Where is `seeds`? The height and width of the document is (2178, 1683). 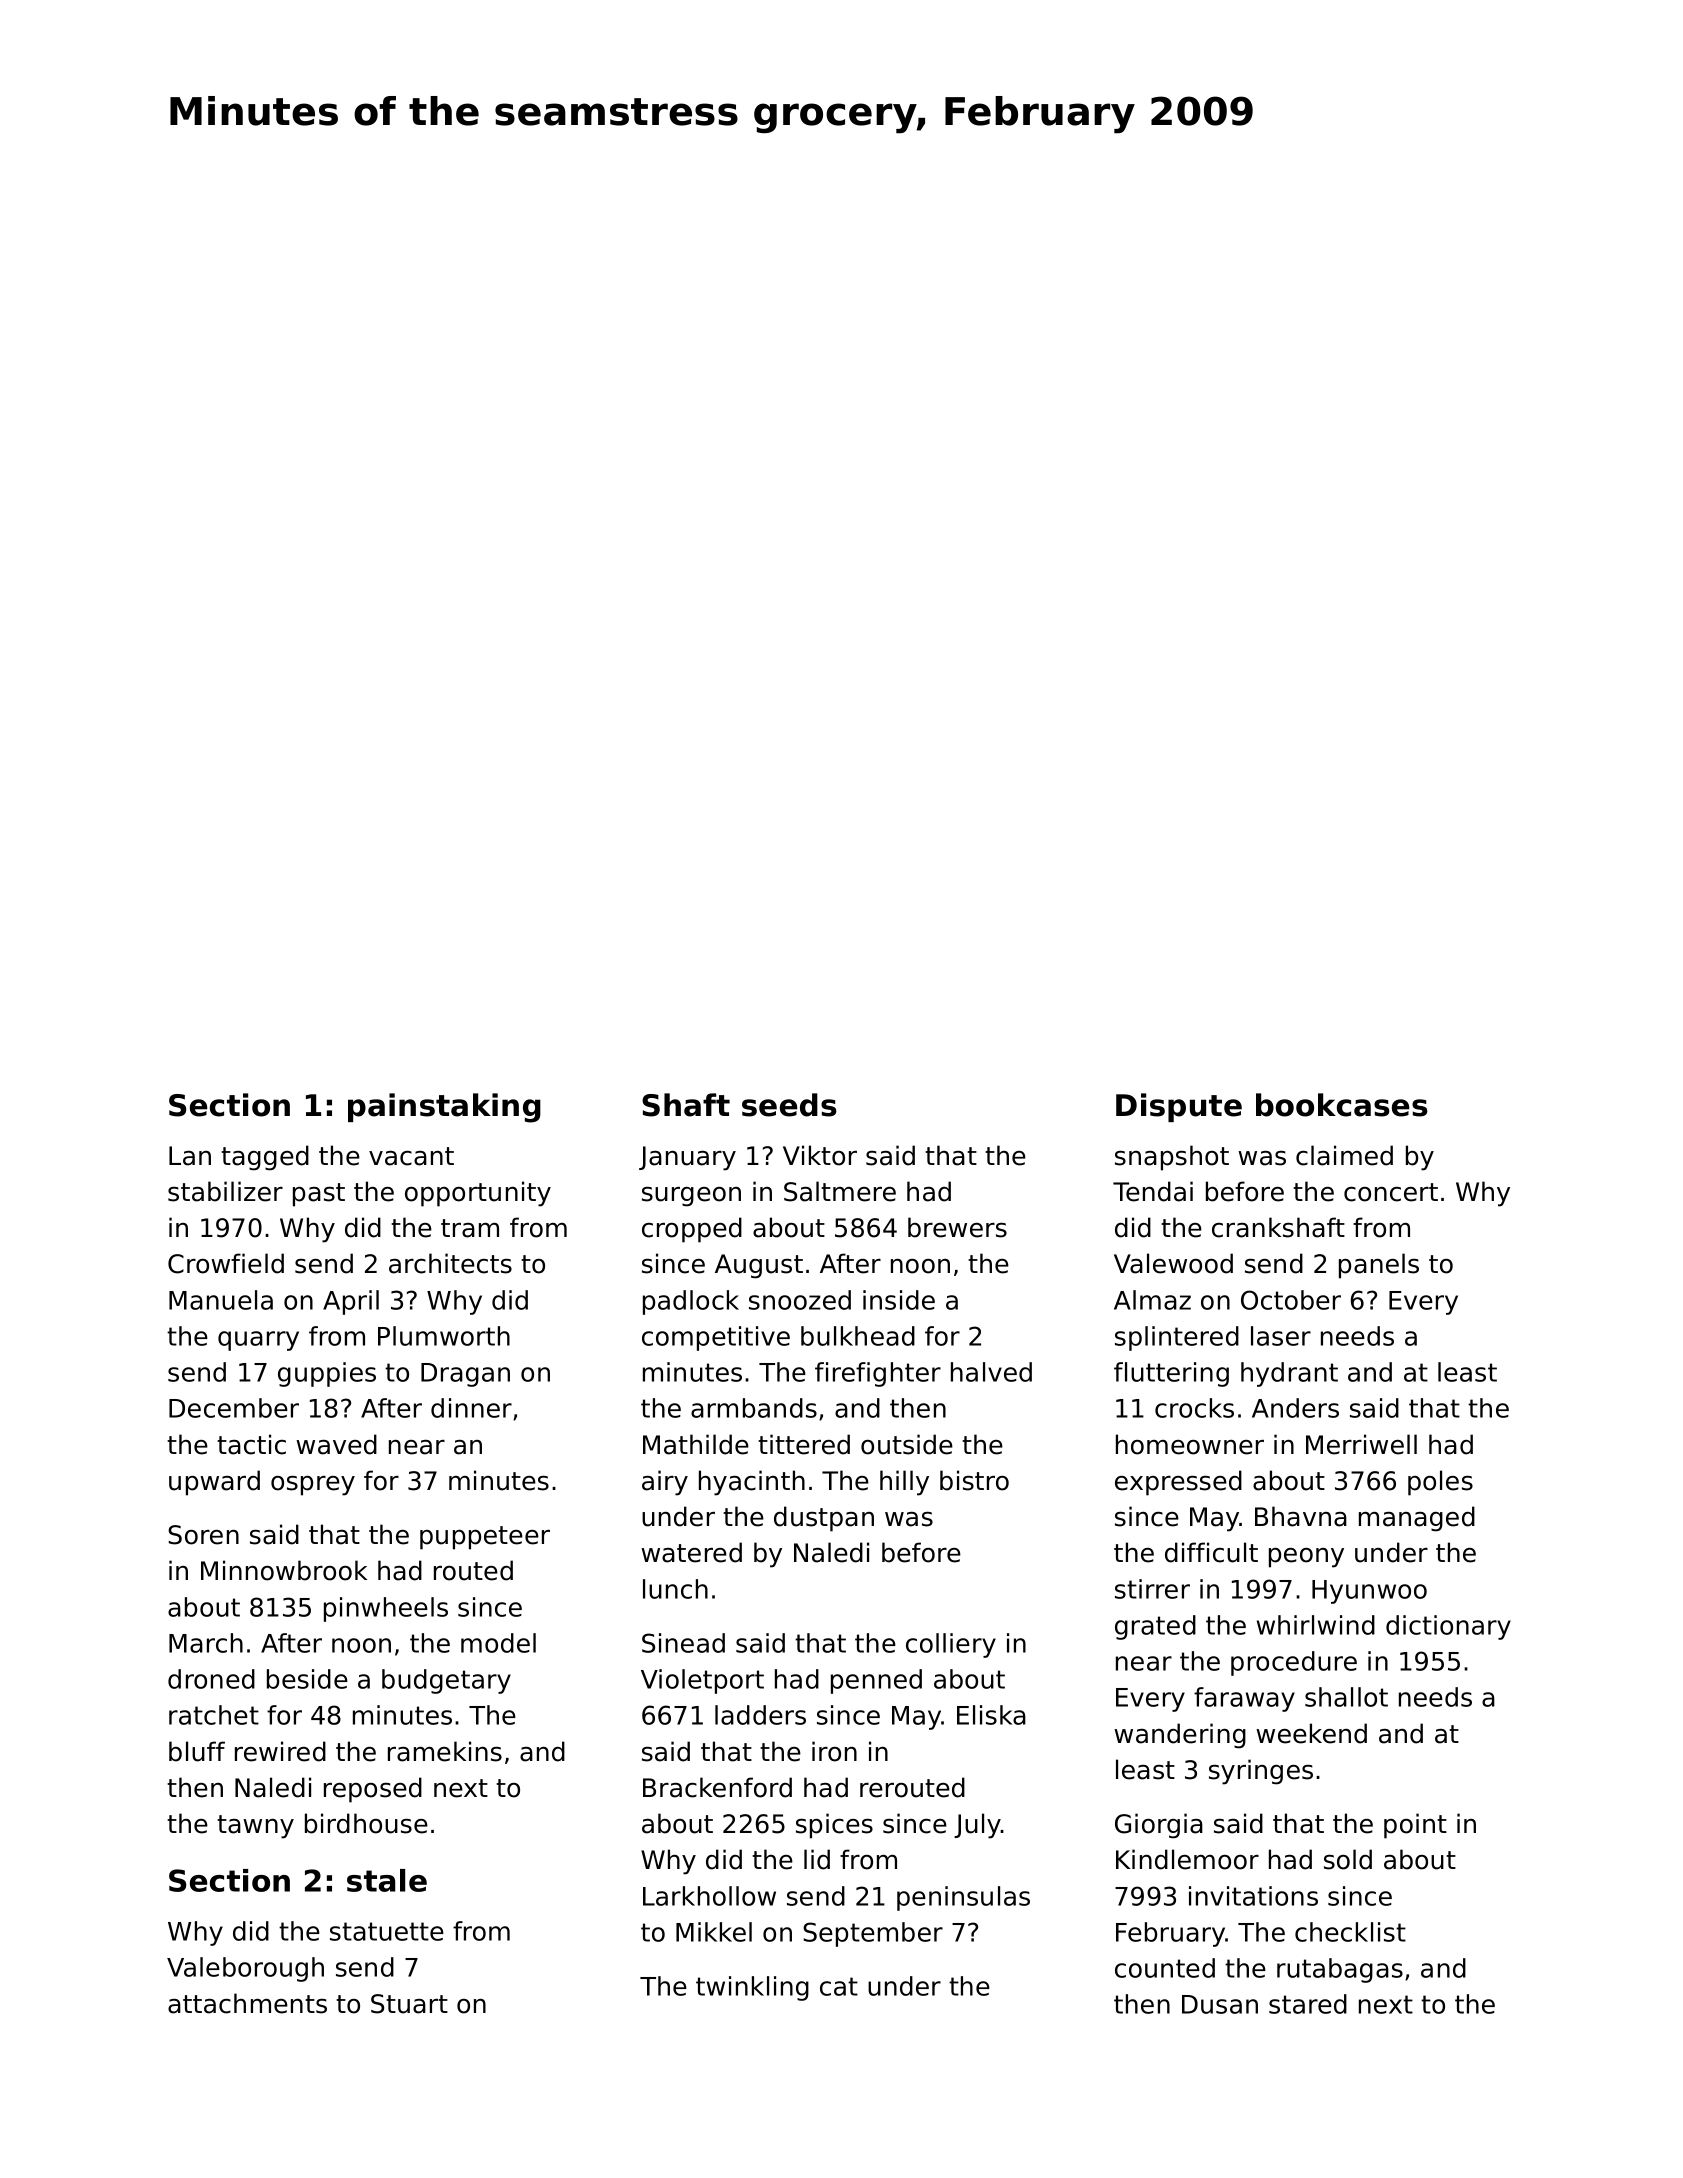
seeds is located at coordinates (789, 1105).
